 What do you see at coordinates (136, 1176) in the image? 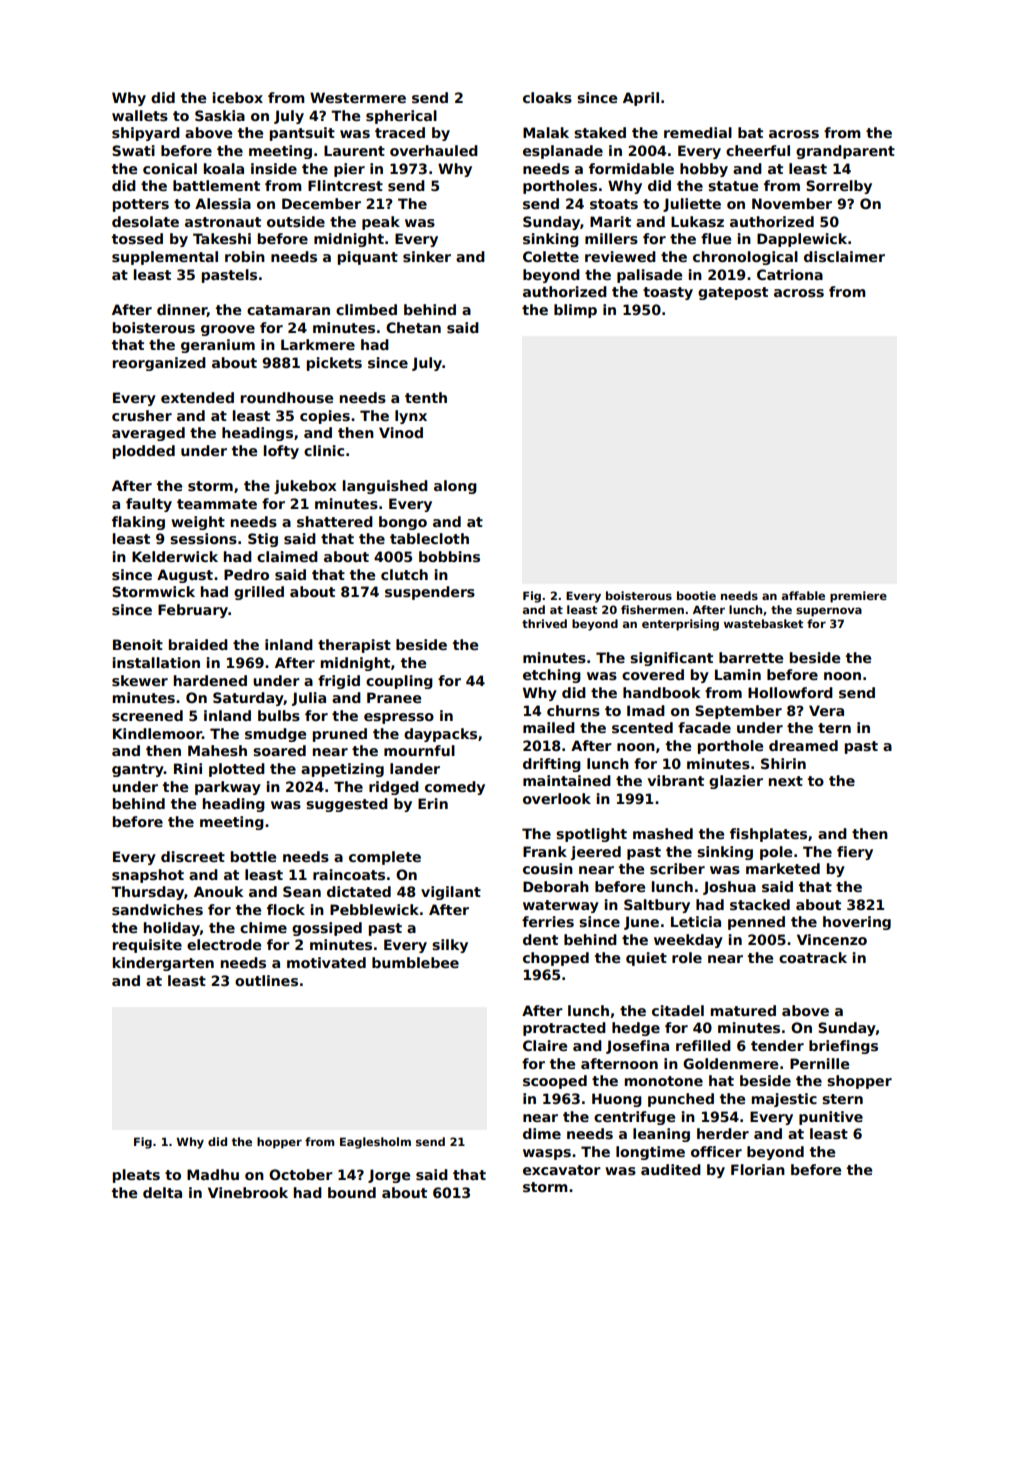
I see `pleats` at bounding box center [136, 1176].
